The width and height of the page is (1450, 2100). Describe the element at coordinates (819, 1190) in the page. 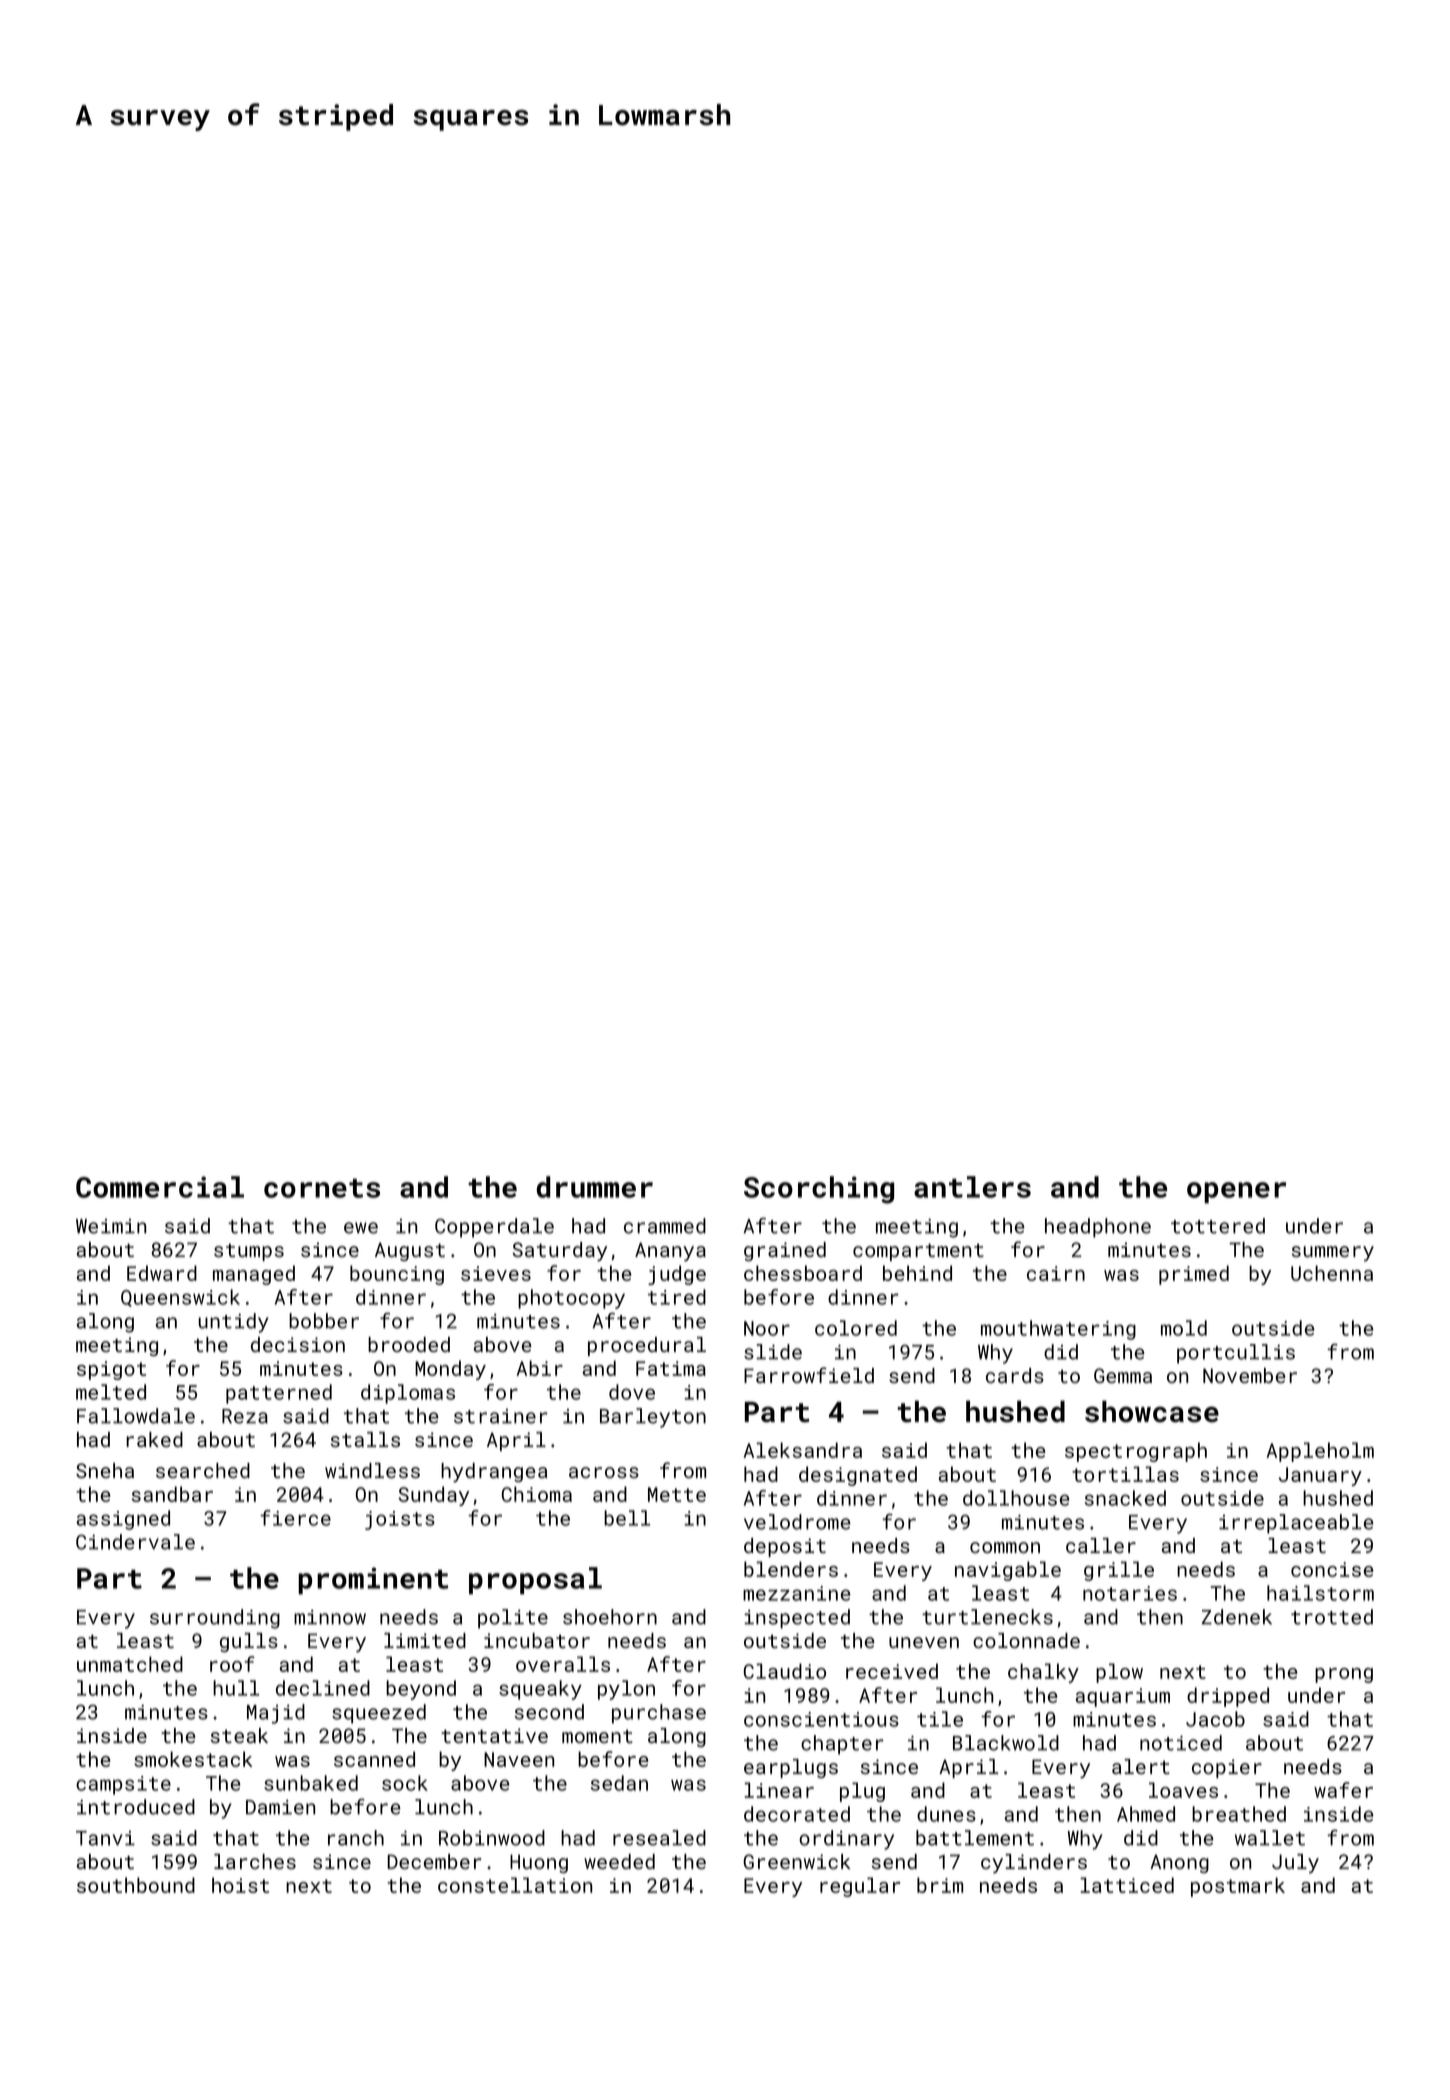

I see `Scorching` at that location.
